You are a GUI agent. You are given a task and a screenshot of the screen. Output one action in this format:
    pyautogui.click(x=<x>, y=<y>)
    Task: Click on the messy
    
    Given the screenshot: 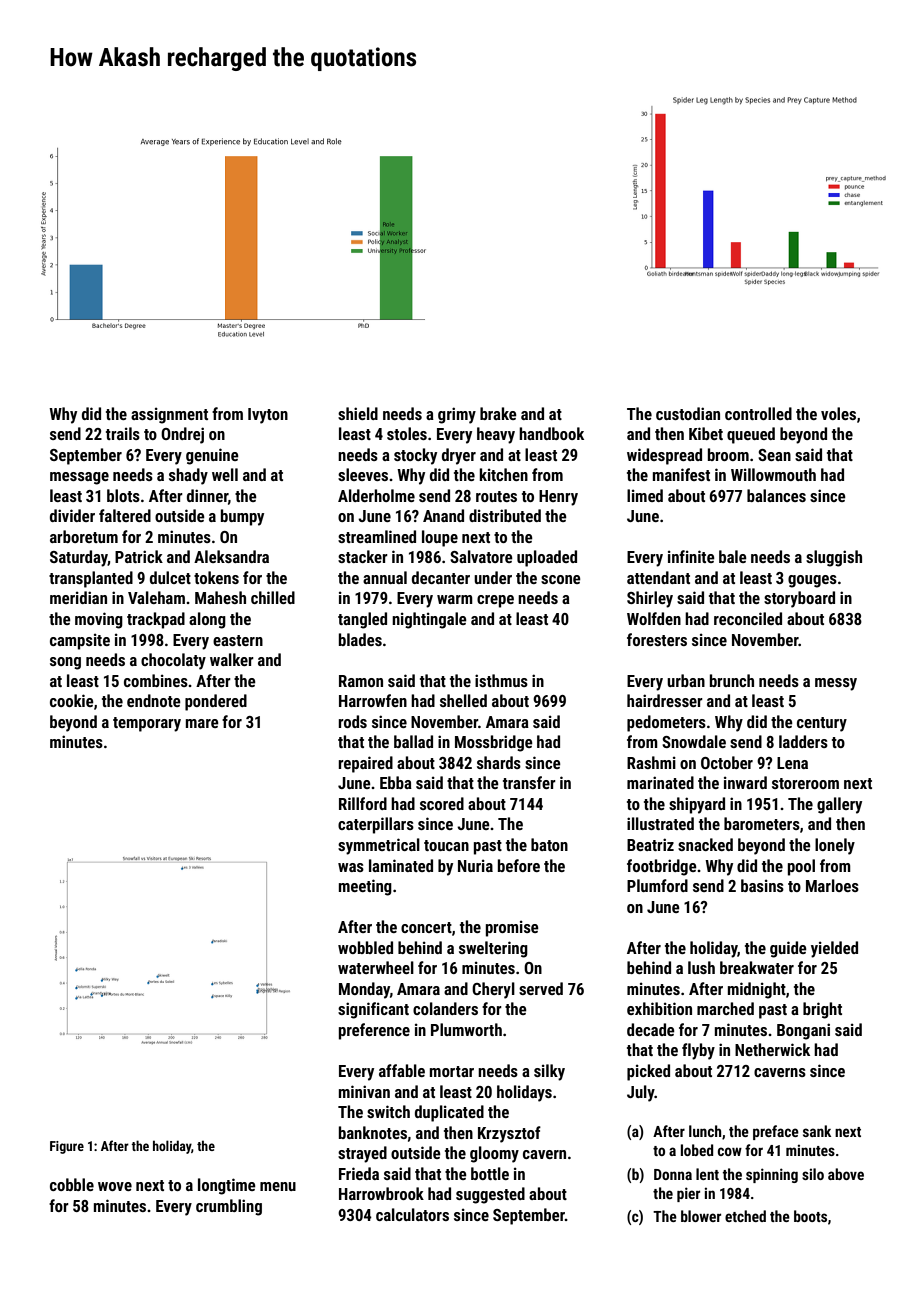 What is the action you would take?
    pyautogui.click(x=836, y=684)
